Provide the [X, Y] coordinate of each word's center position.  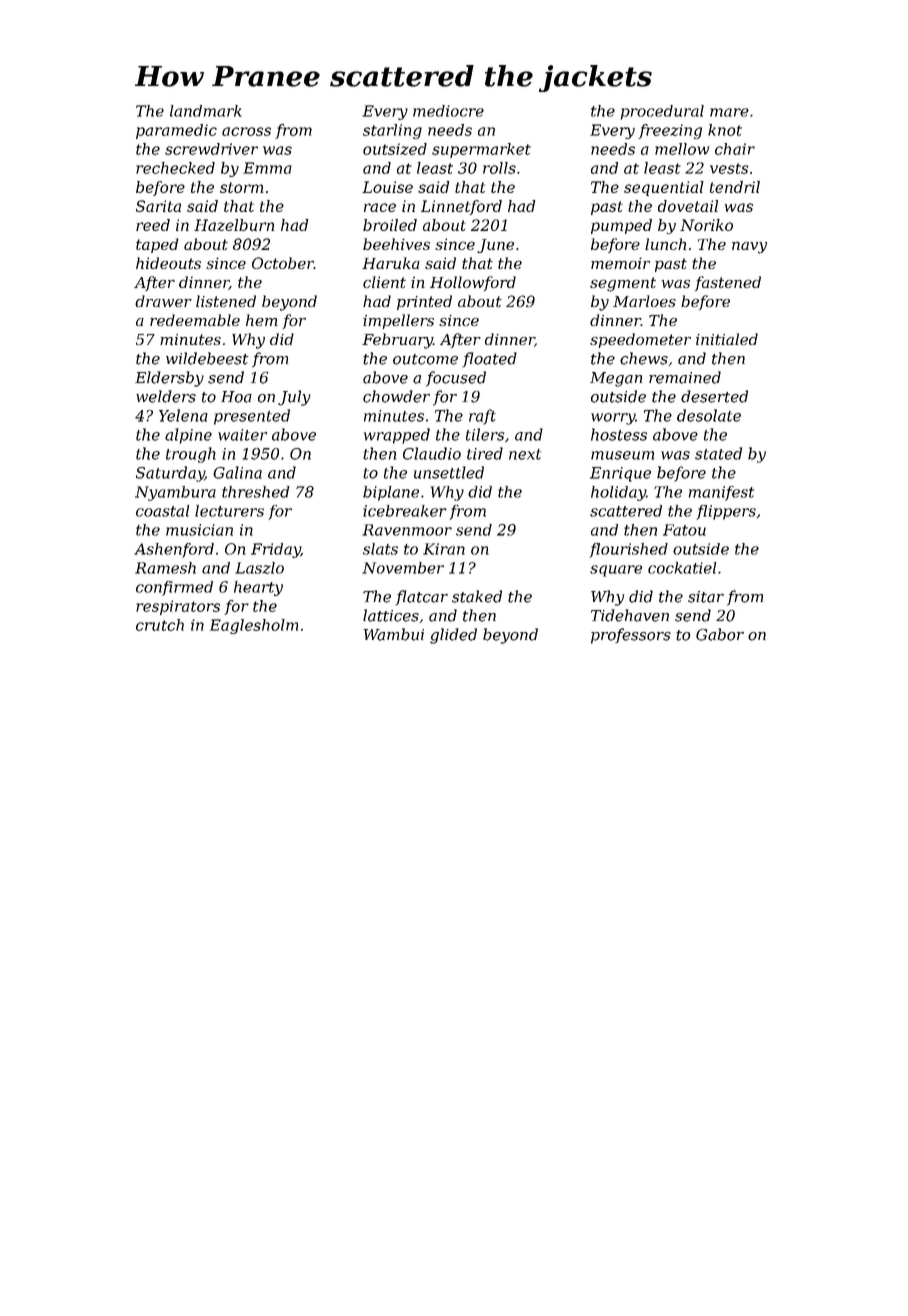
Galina [237, 472]
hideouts [168, 263]
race [380, 207]
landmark [206, 111]
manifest [721, 493]
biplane [391, 493]
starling [392, 131]
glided [453, 636]
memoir [620, 263]
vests [729, 168]
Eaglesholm [254, 626]
